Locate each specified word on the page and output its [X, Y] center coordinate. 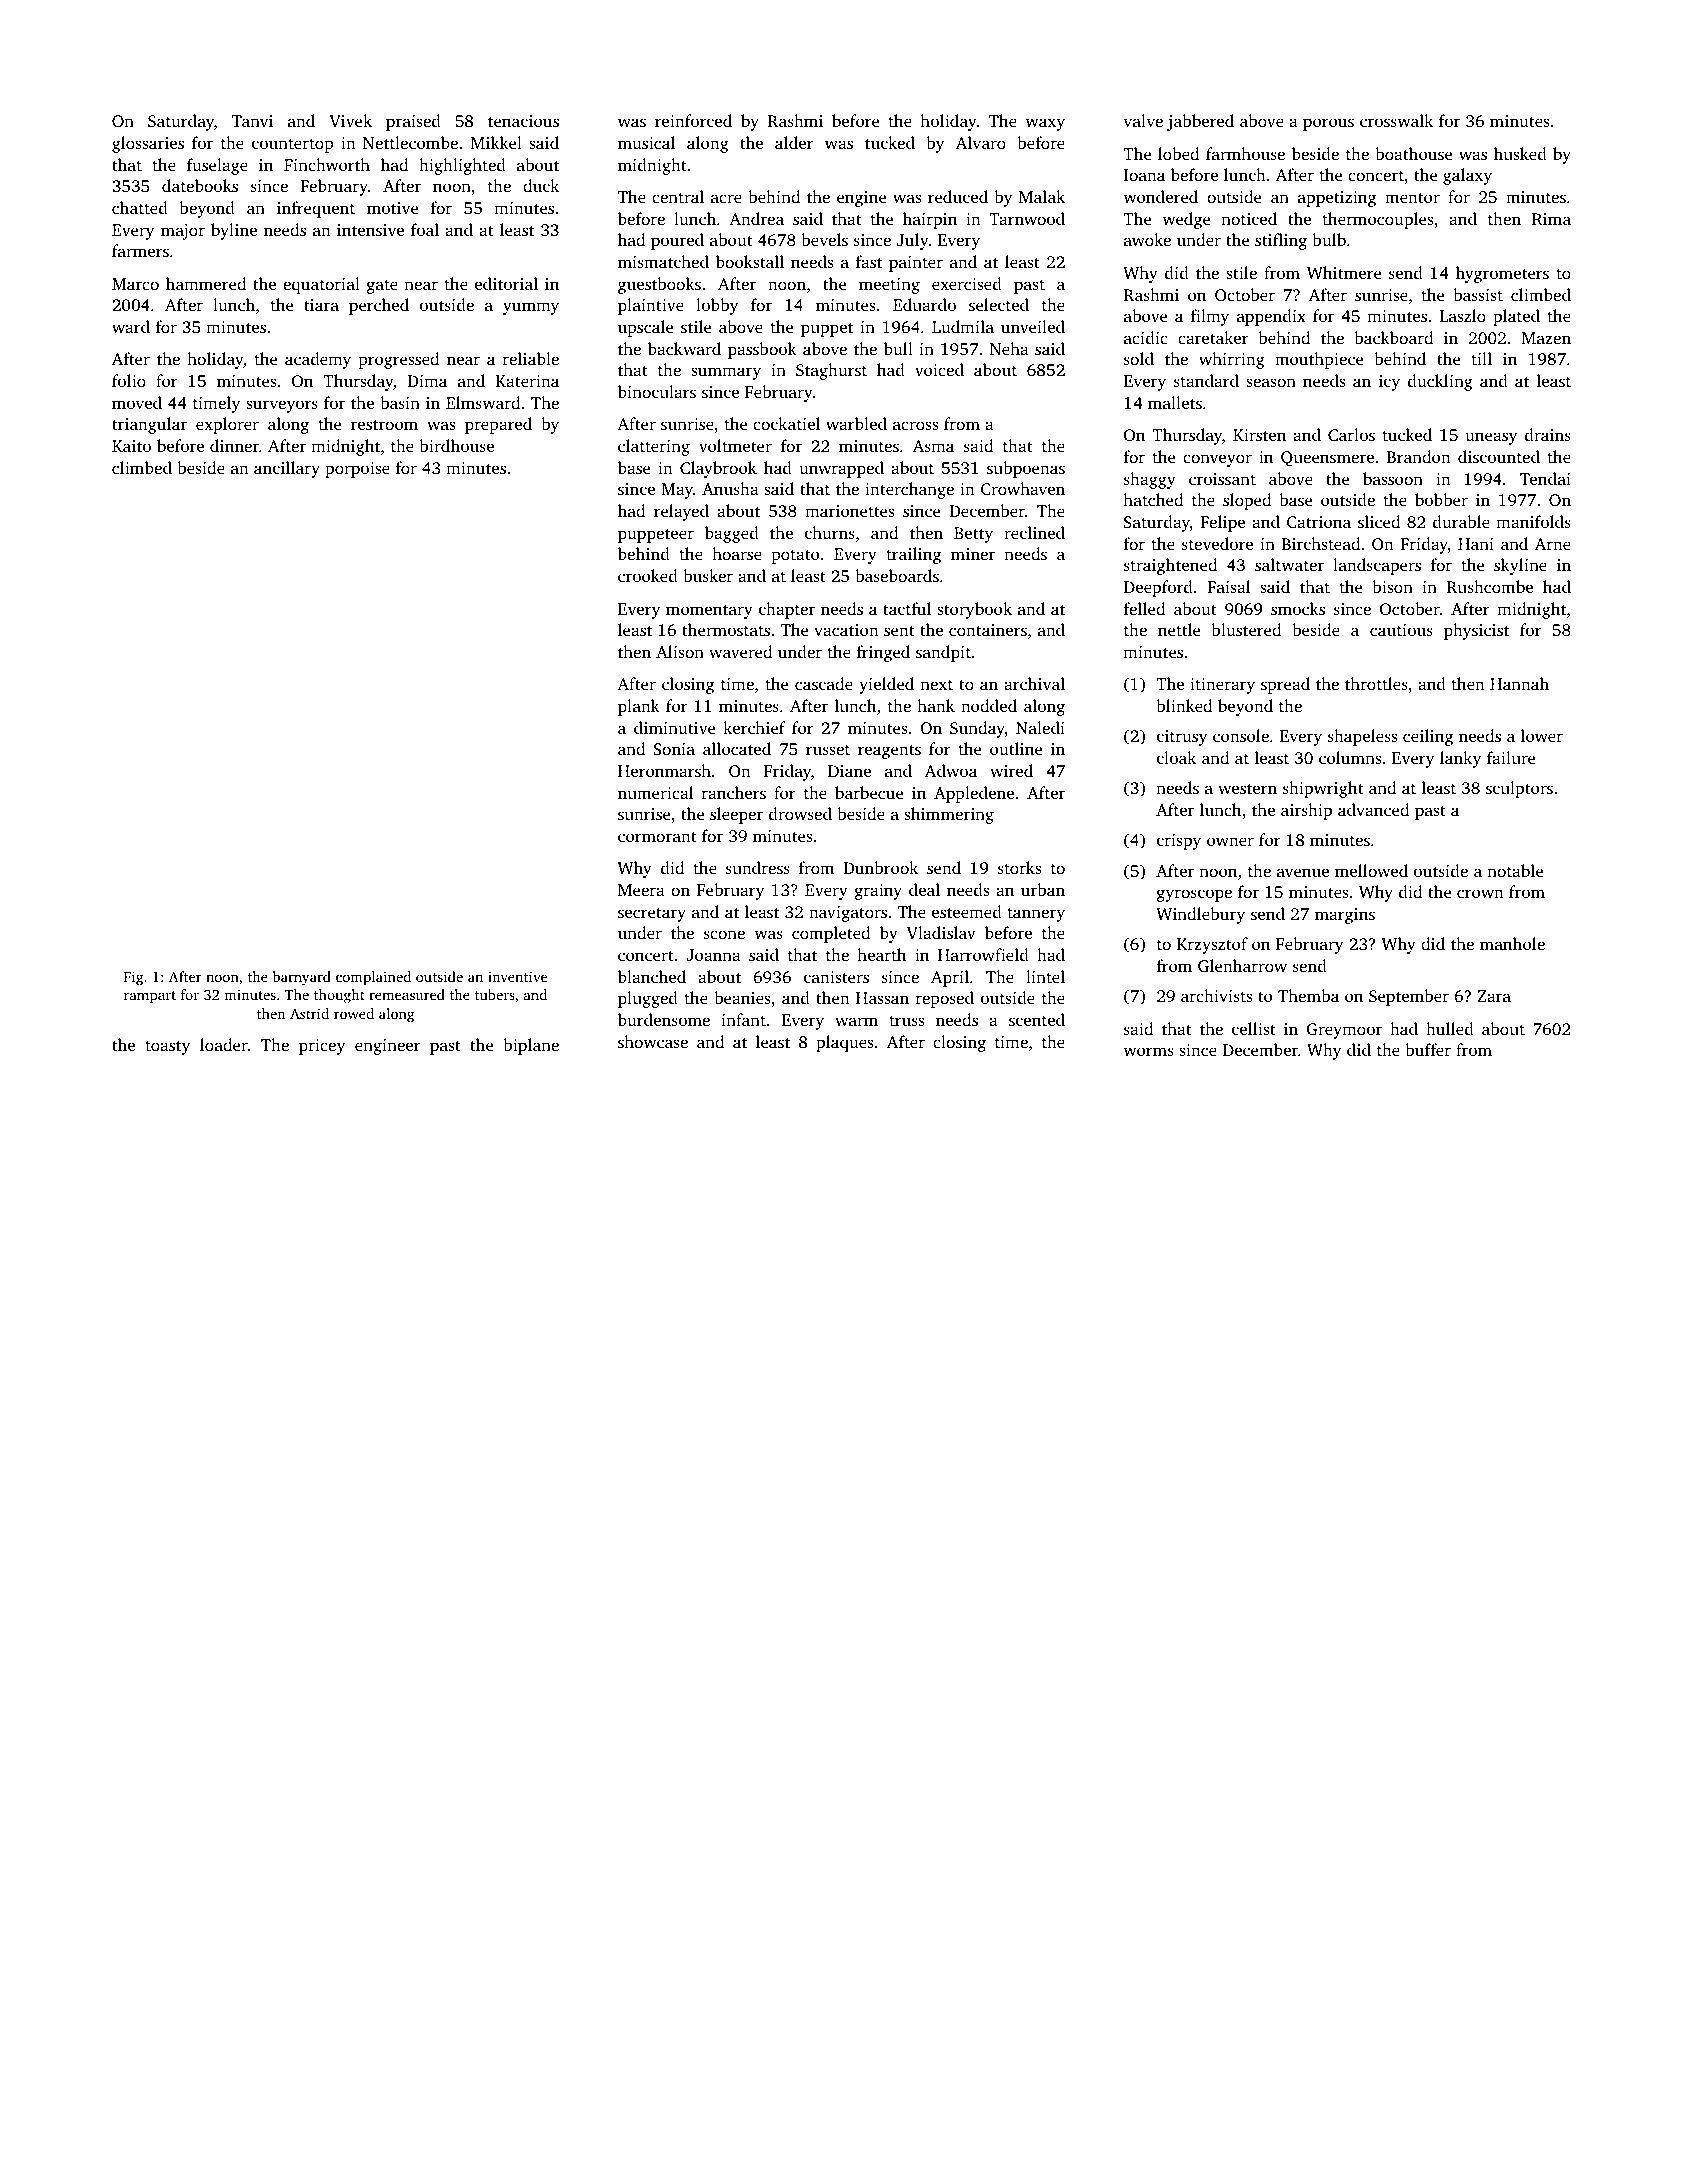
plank [639, 707]
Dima [427, 381]
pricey [322, 1047]
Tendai [1545, 478]
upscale [646, 328]
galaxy [1467, 176]
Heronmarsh [664, 770]
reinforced [693, 120]
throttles [1376, 683]
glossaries [148, 144]
